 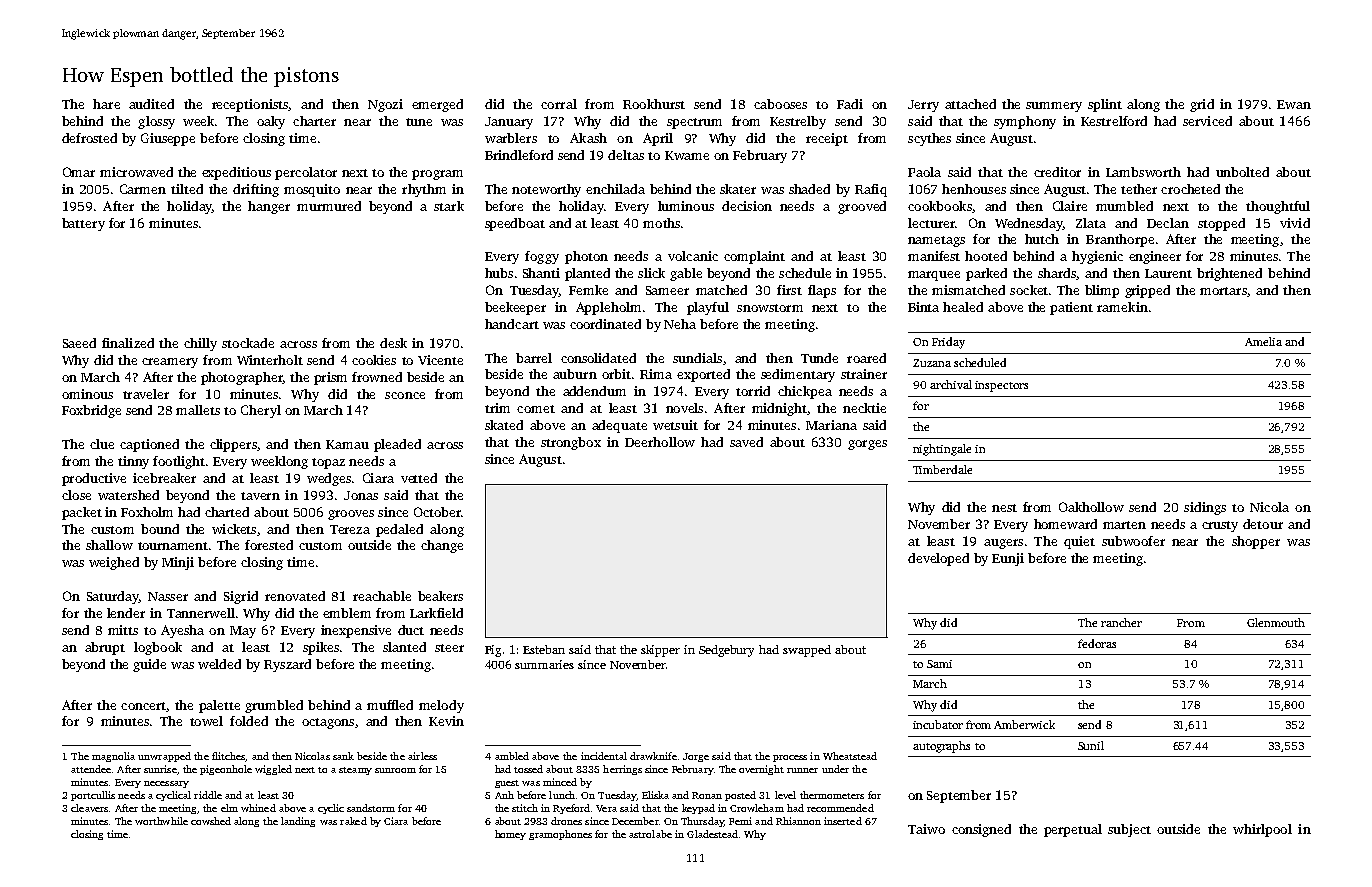 What do you see at coordinates (79, 343) in the page?
I see `Saeed` at bounding box center [79, 343].
